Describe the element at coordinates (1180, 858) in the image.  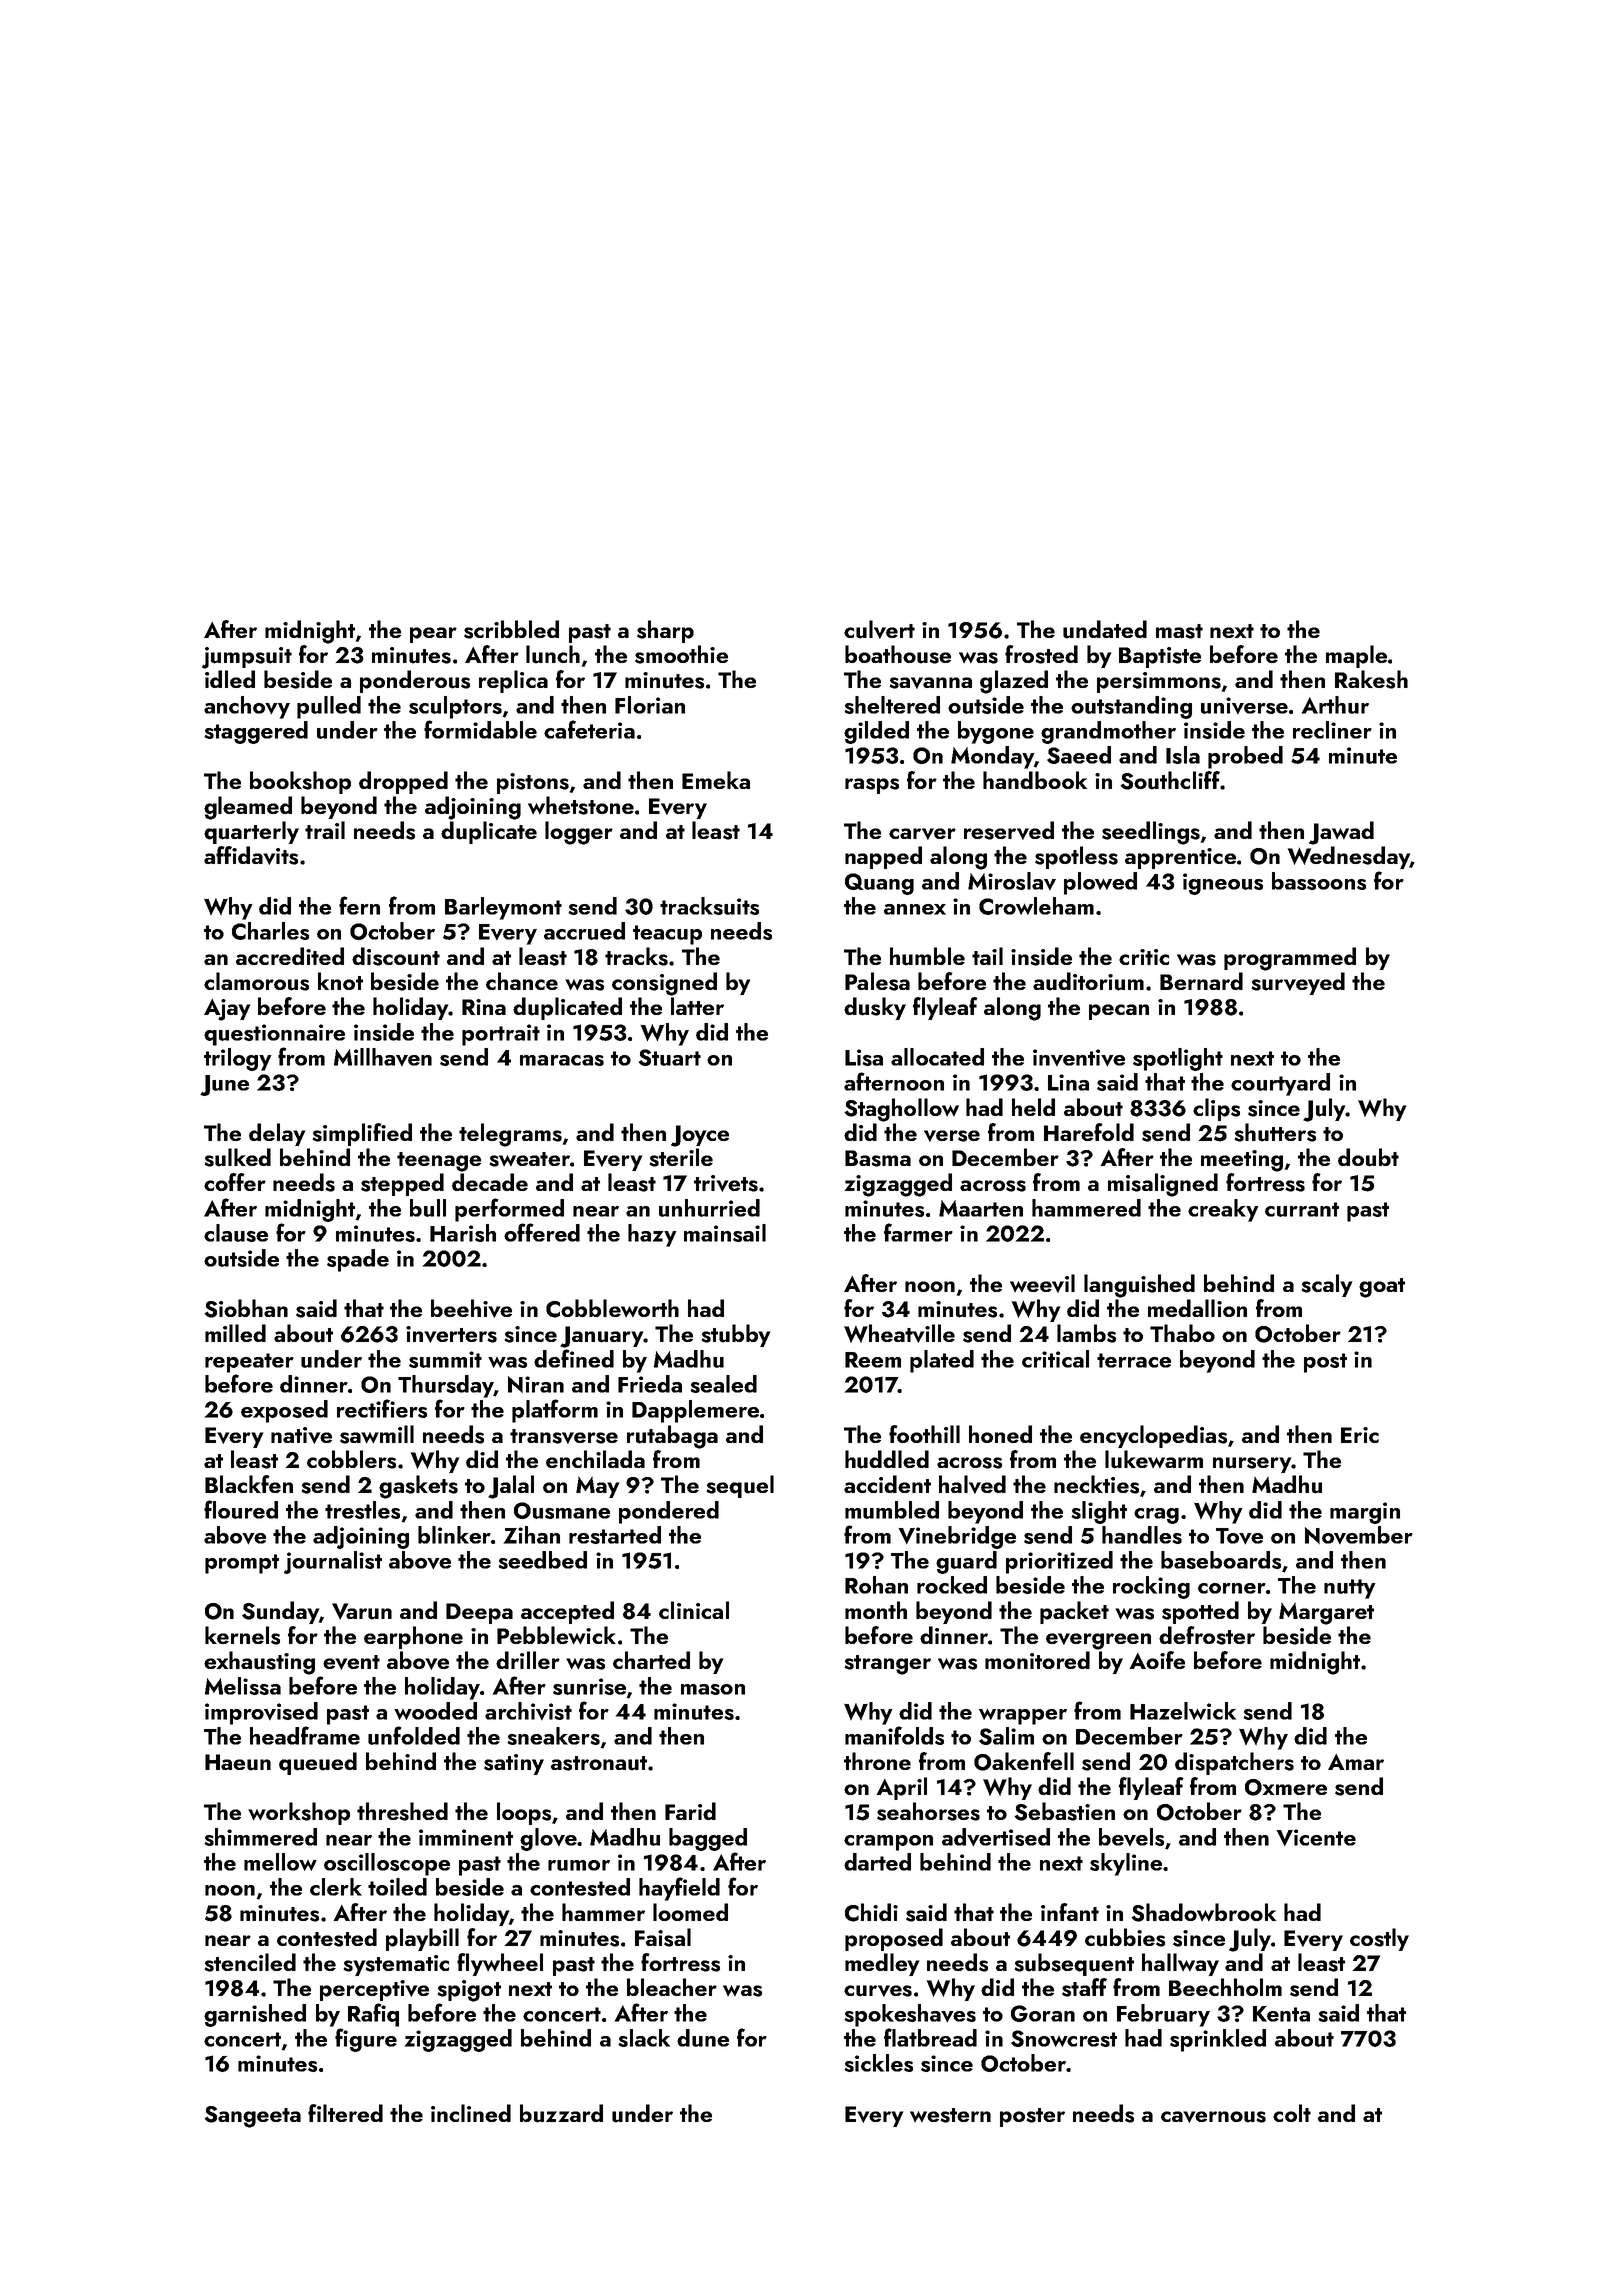
I see `apprentice` at that location.
